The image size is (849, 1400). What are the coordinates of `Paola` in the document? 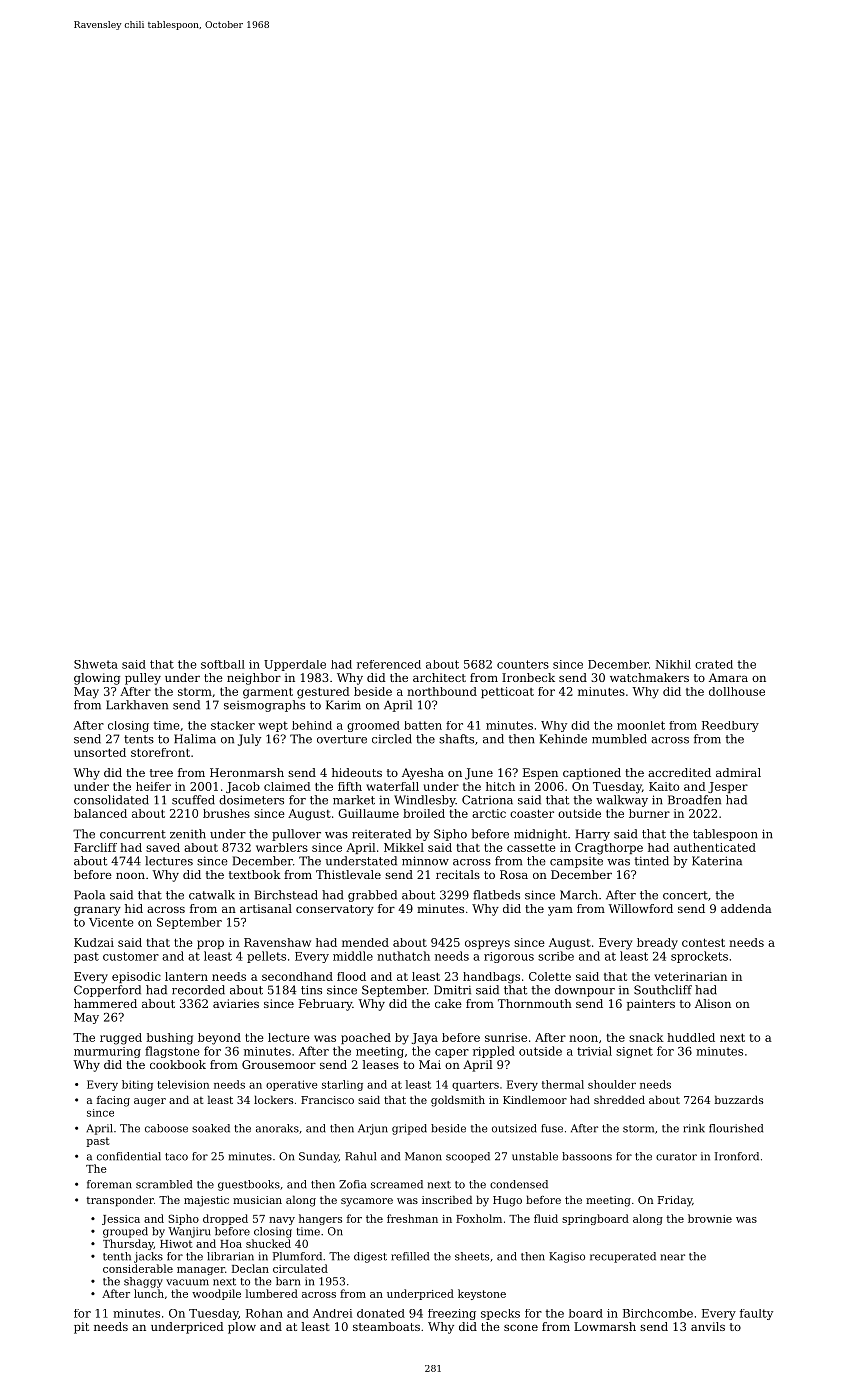 It's located at (89, 895).
